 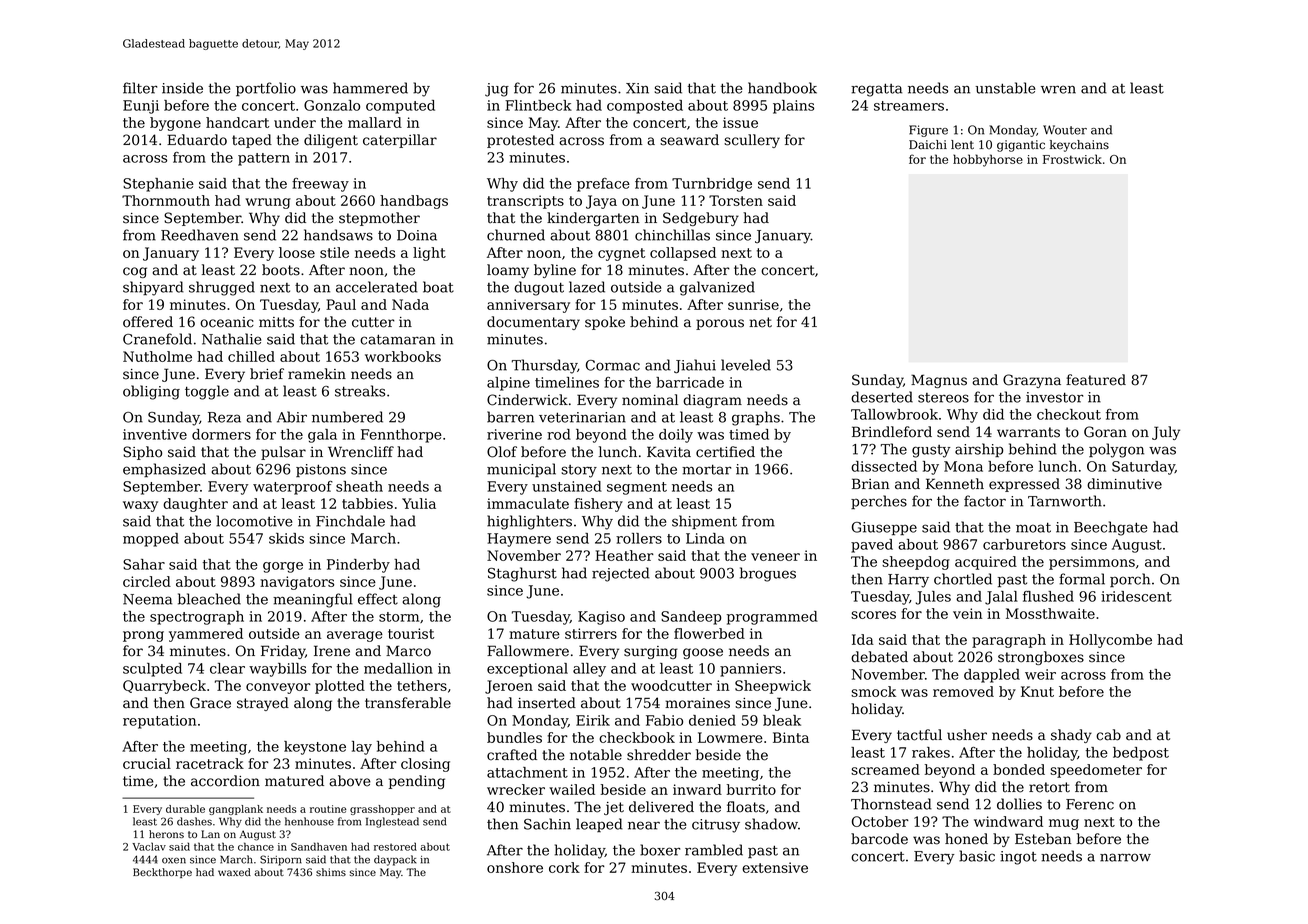 I want to click on diminutive, so click(x=1124, y=484).
